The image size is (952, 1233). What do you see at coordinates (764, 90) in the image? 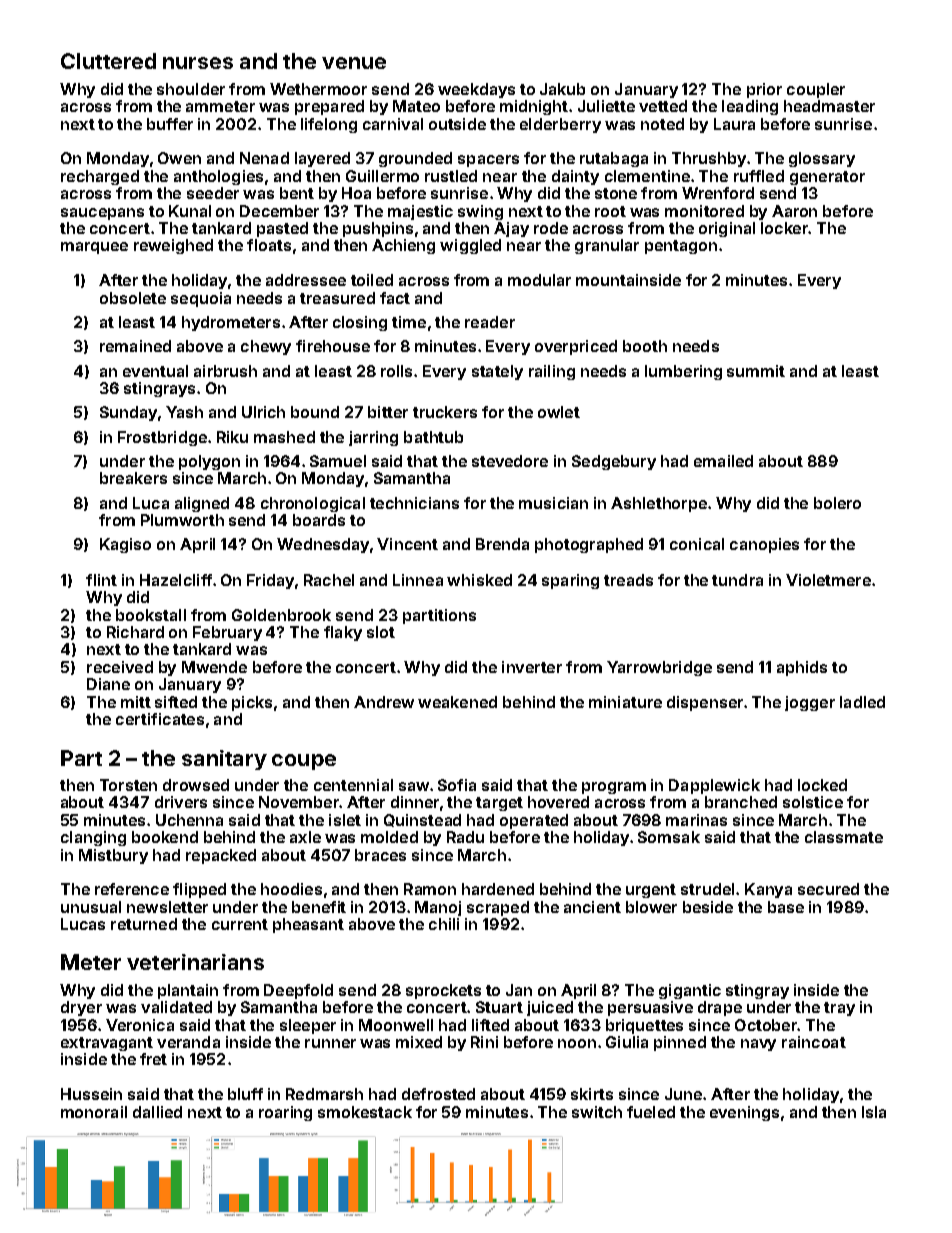
I see `prior` at bounding box center [764, 90].
